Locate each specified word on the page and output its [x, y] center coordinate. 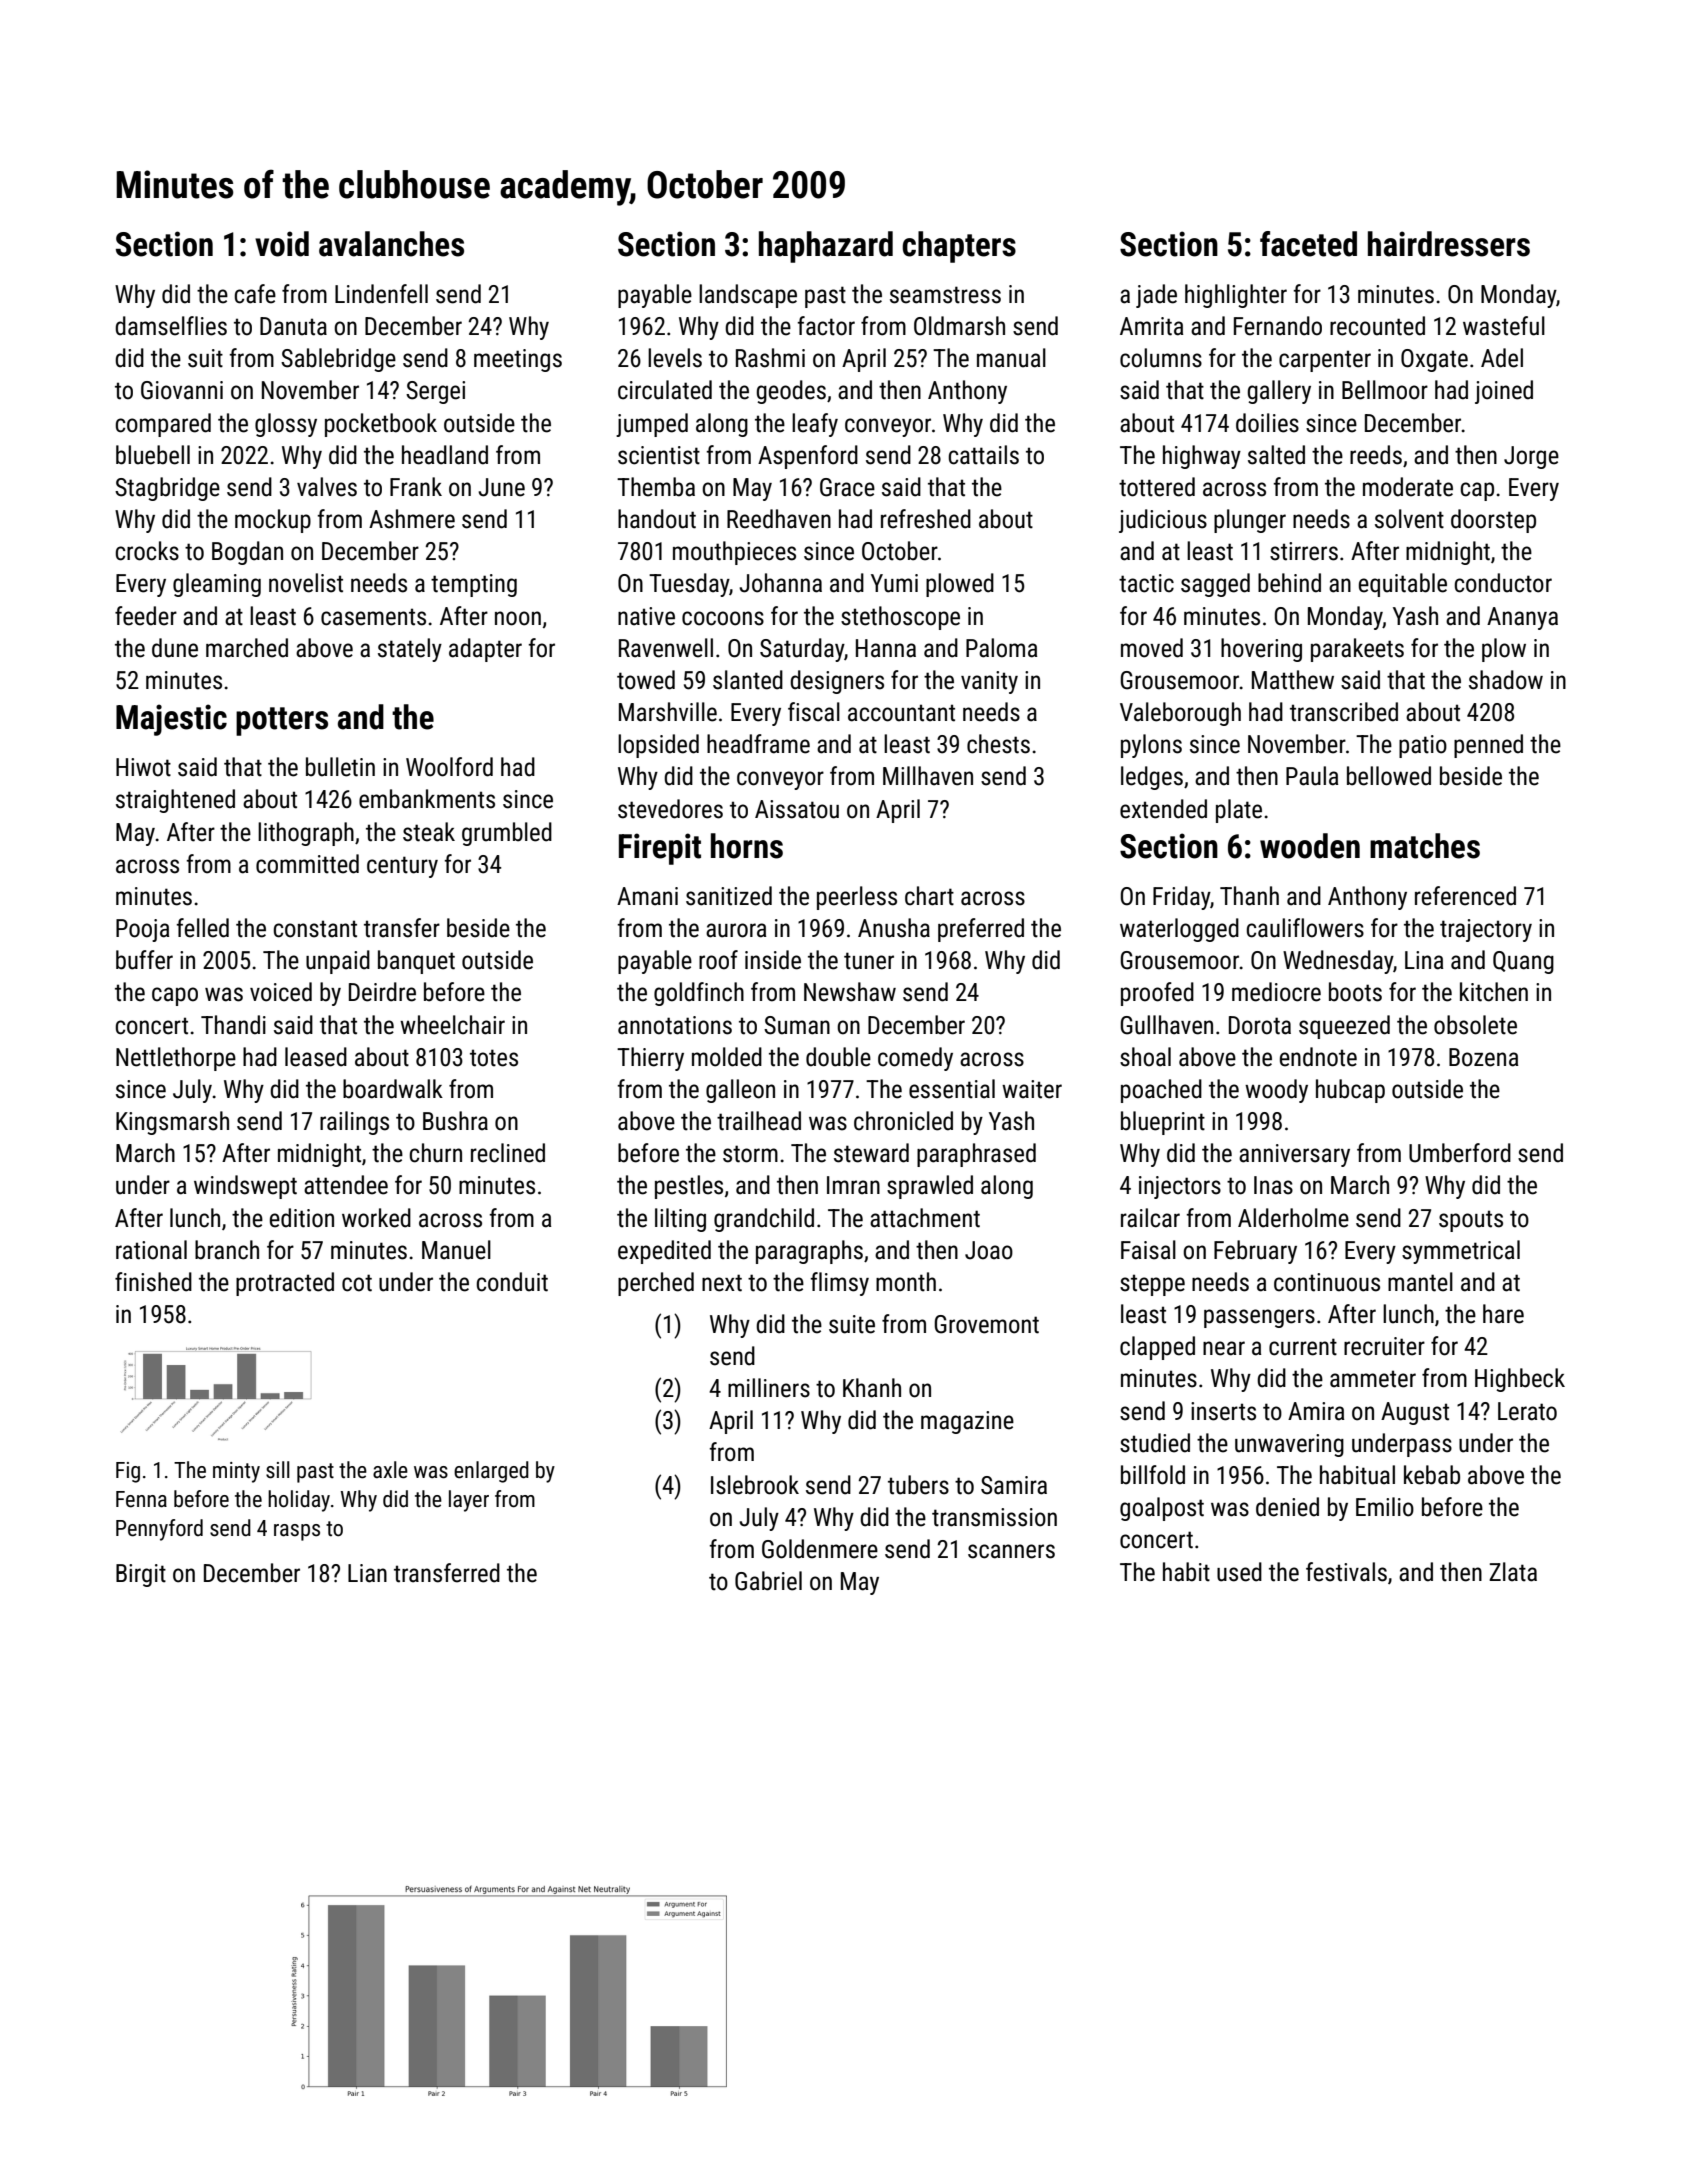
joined [1504, 392]
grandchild [764, 1220]
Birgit [141, 1575]
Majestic [171, 720]
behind [1289, 583]
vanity [989, 682]
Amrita [1151, 326]
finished [153, 1282]
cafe [255, 294]
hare [1503, 1314]
